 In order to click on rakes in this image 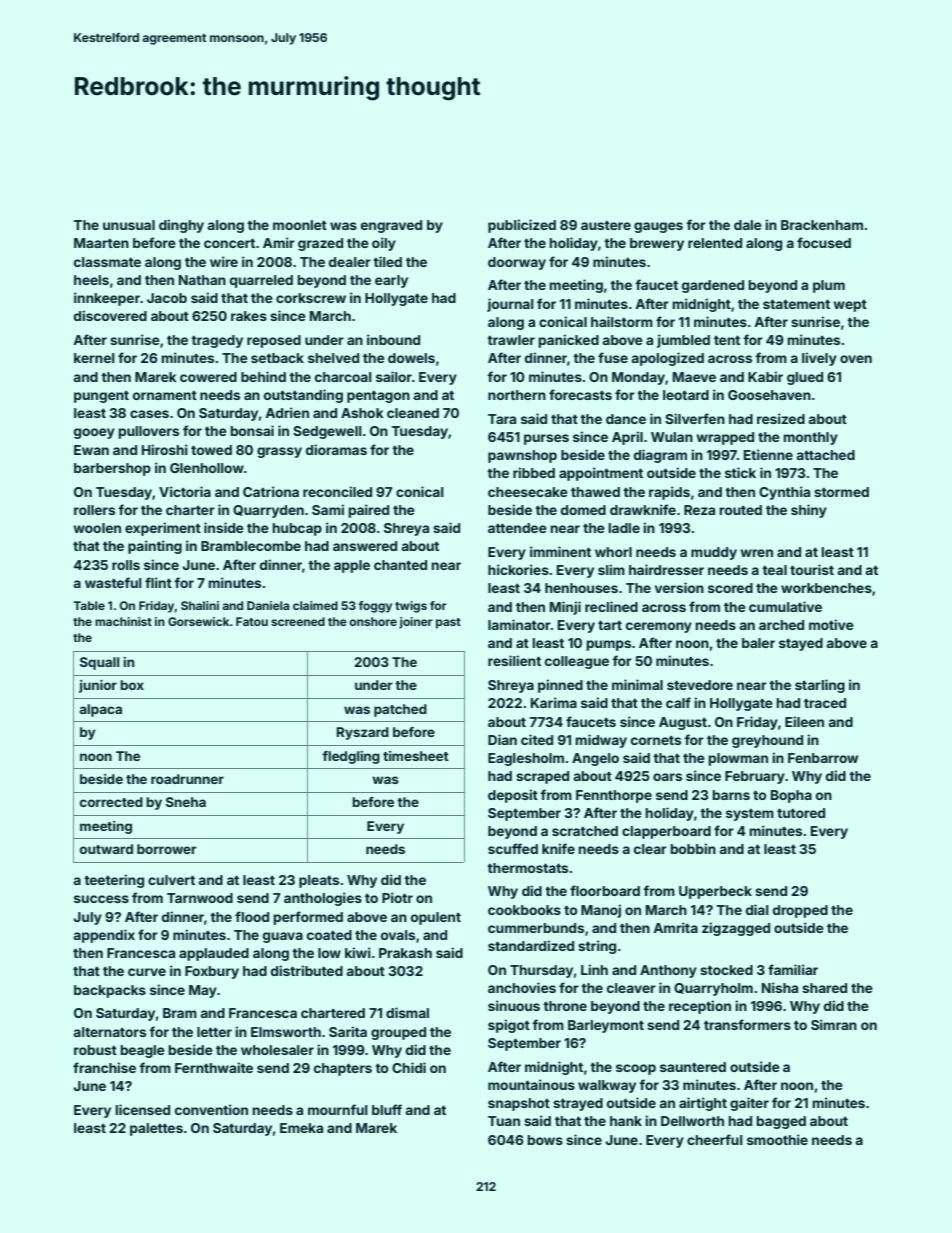, I will do `click(249, 316)`.
